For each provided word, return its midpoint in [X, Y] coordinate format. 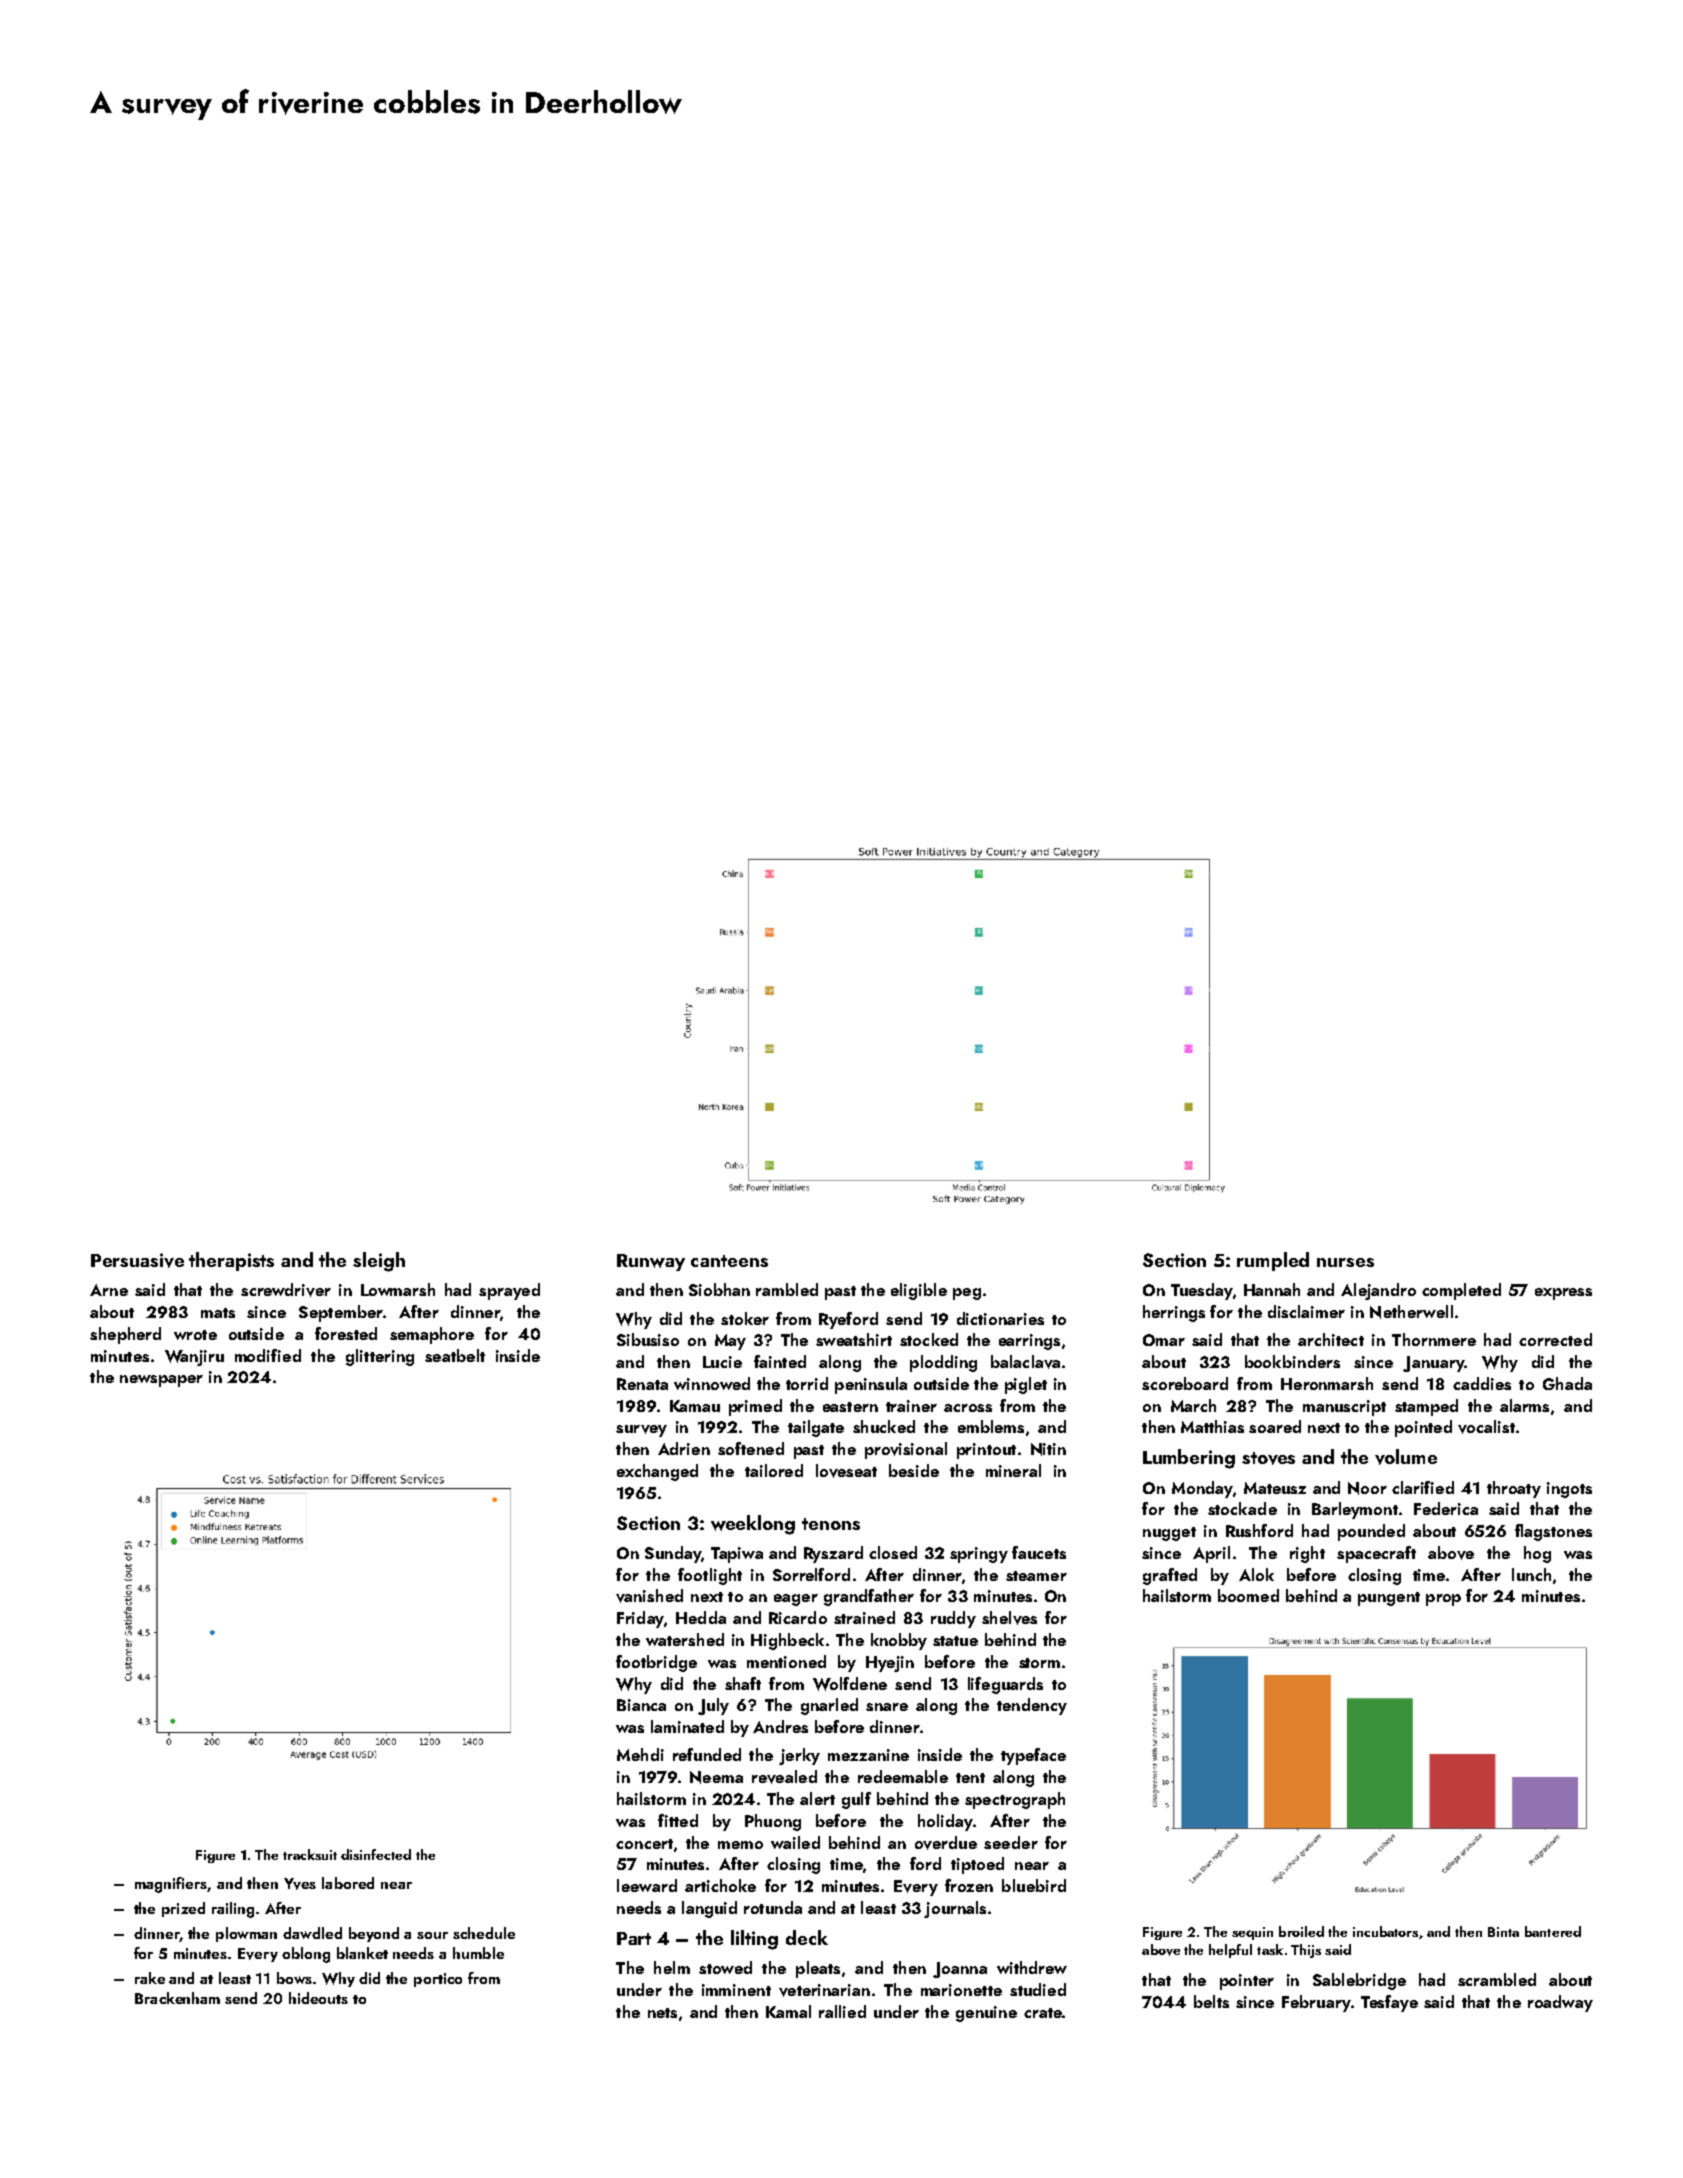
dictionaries [1000, 1318]
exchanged [657, 1472]
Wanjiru [194, 1358]
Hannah [1272, 1289]
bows [294, 1978]
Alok [1256, 1574]
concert [644, 1844]
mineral [1013, 1470]
